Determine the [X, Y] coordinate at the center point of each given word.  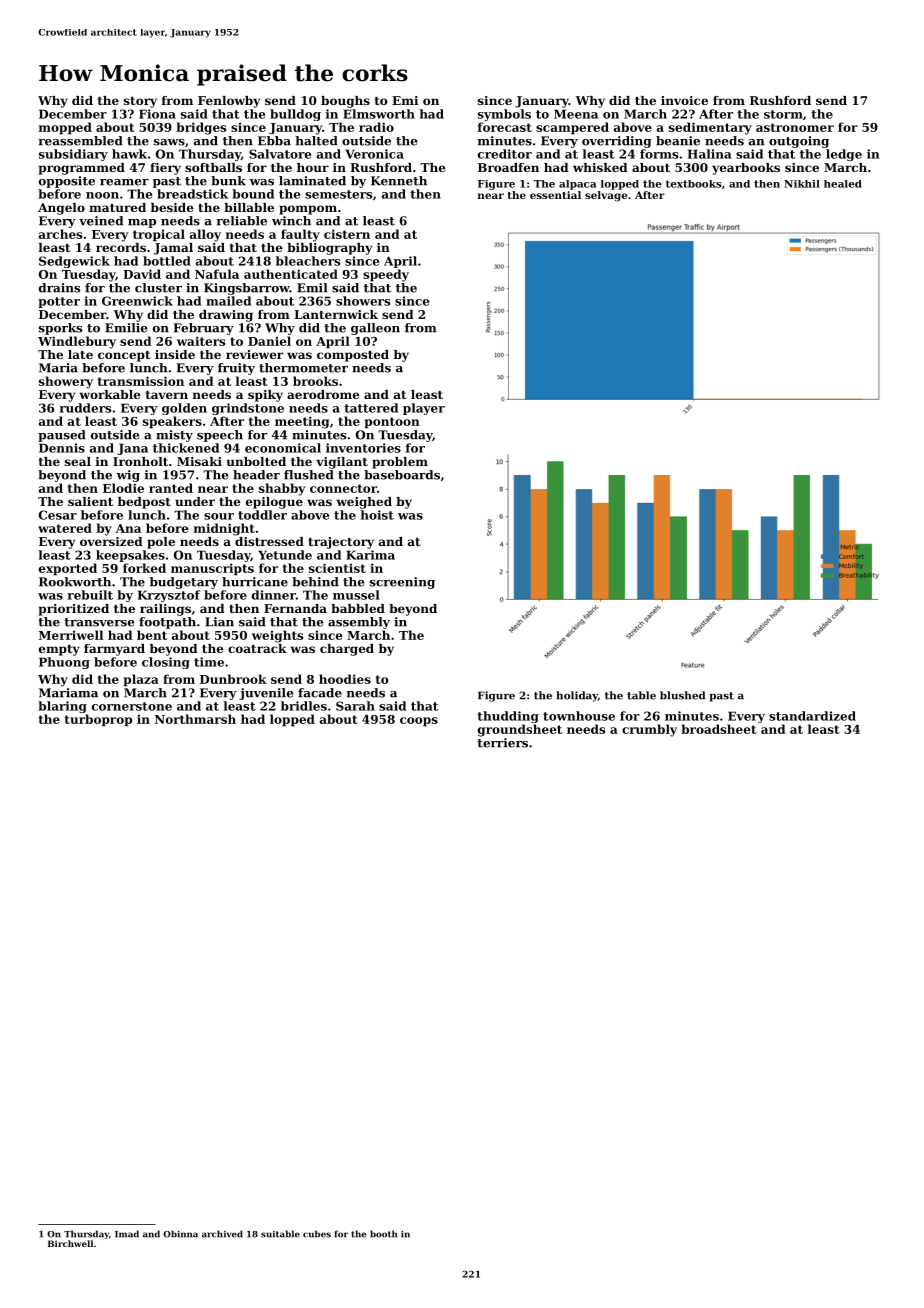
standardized [812, 716]
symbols [504, 115]
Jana [132, 449]
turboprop [98, 720]
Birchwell [70, 1243]
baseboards [402, 475]
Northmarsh [195, 719]
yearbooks [746, 169]
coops [419, 722]
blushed [682, 695]
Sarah [355, 706]
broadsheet [719, 729]
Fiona [157, 114]
